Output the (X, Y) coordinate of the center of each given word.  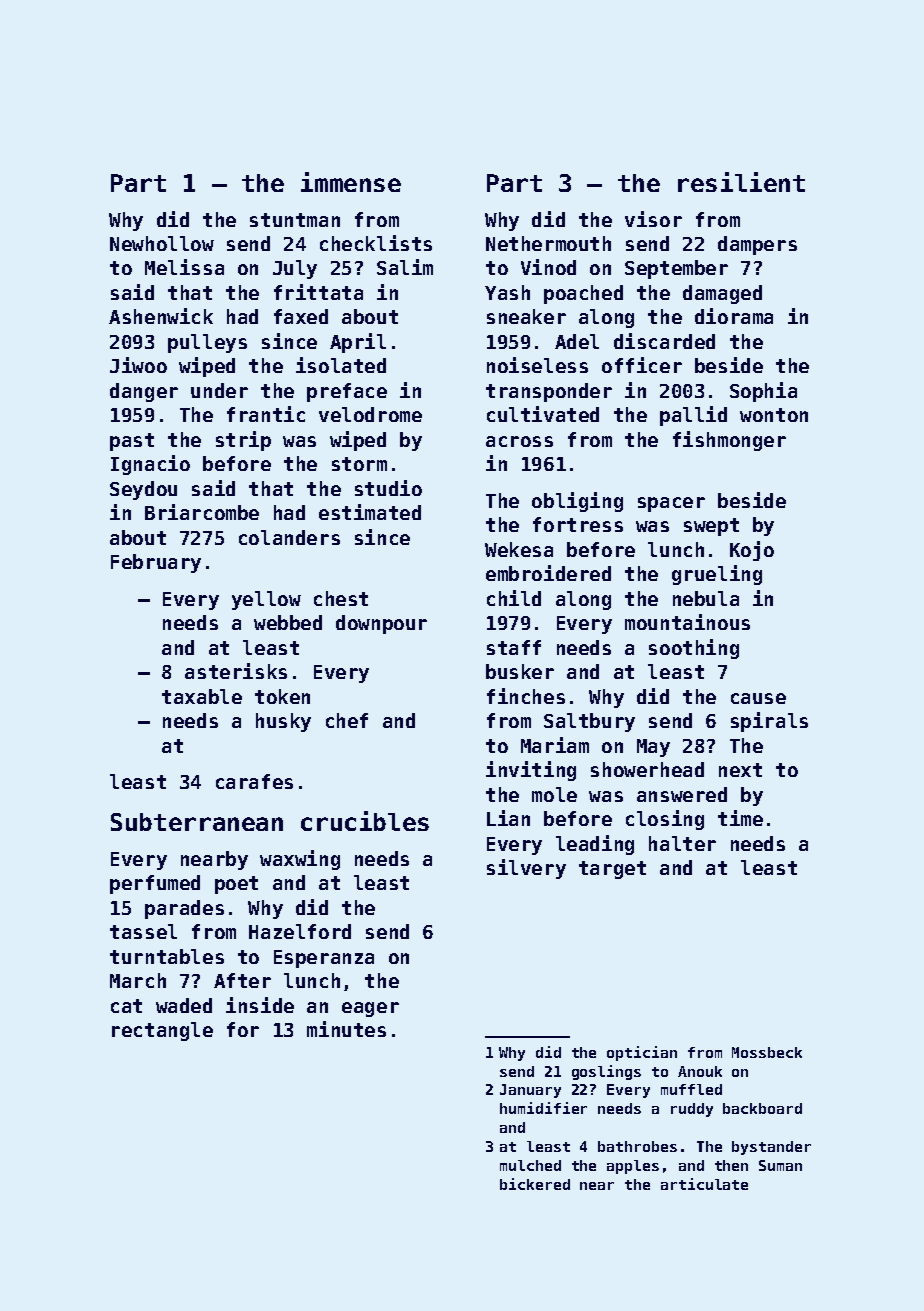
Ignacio (150, 465)
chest (341, 598)
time (740, 818)
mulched (530, 1165)
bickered (535, 1184)
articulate (704, 1184)
